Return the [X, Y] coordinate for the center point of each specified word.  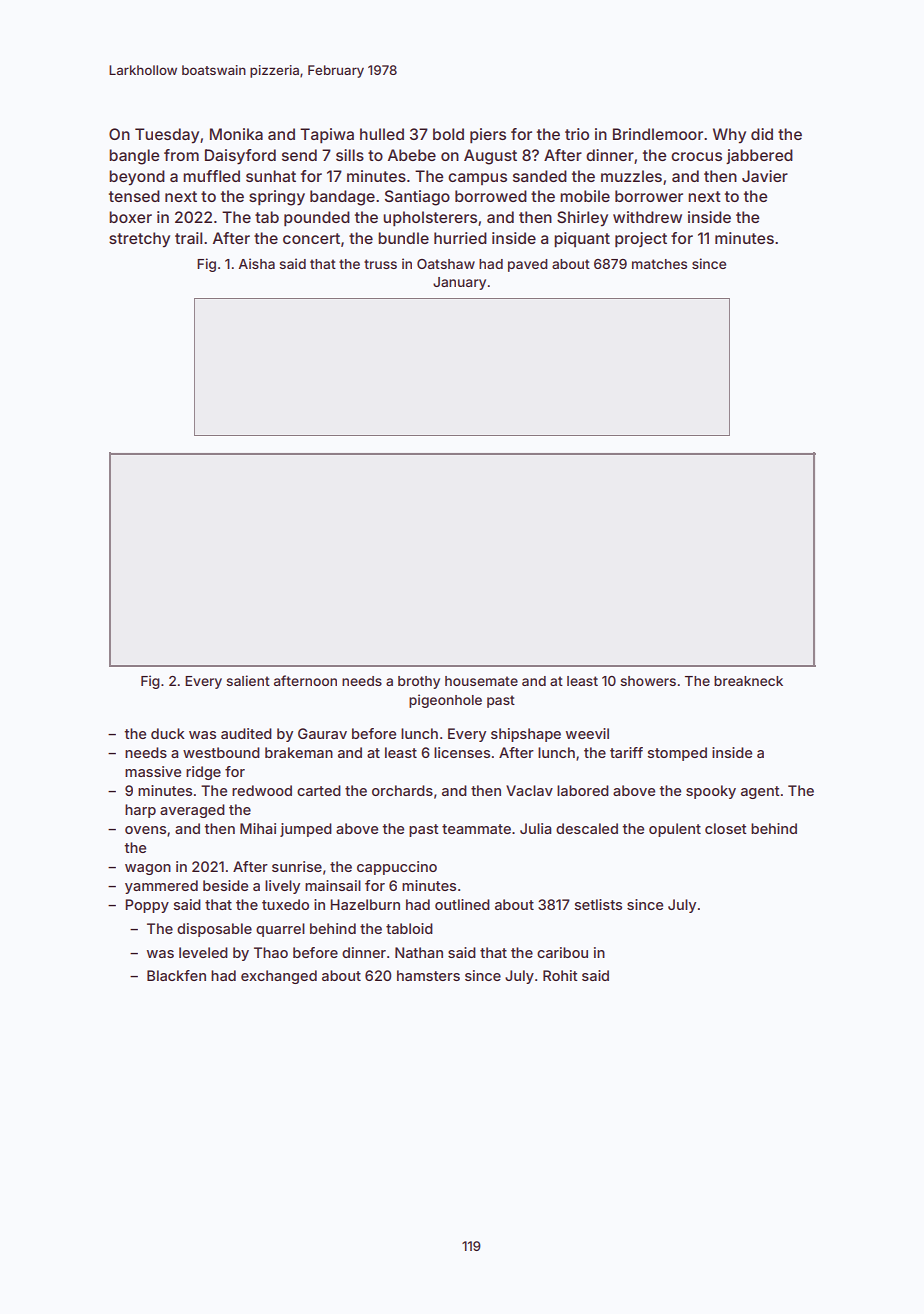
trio [577, 134]
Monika [236, 134]
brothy [419, 682]
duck [168, 733]
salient [248, 680]
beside [225, 885]
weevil [587, 733]
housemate [481, 681]
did [762, 134]
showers [648, 681]
